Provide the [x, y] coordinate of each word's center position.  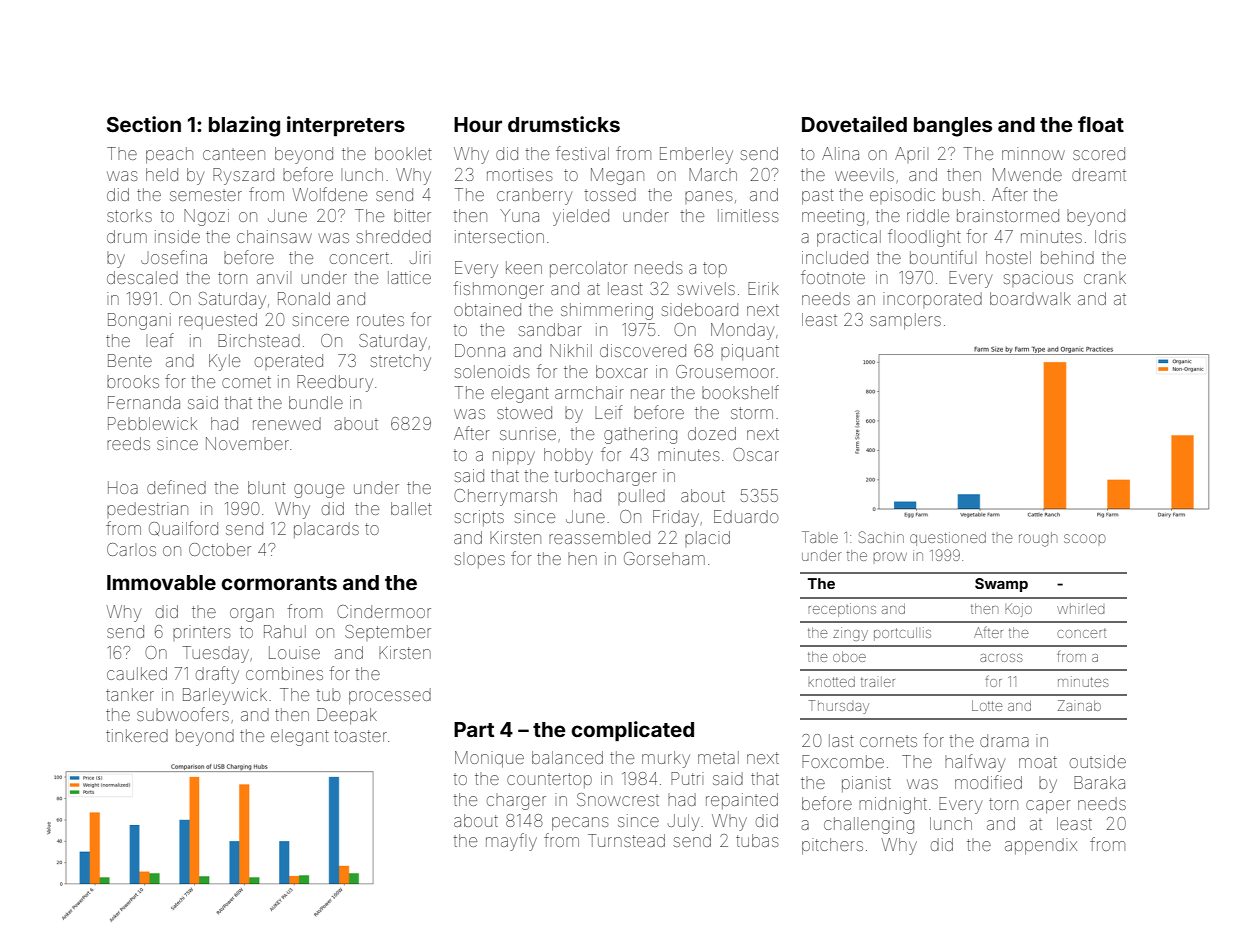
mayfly [511, 842]
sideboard [700, 309]
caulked [137, 673]
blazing [244, 126]
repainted [742, 801]
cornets [888, 741]
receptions [842, 610]
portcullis [902, 634]
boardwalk [1030, 298]
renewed [287, 423]
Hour [478, 124]
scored [1099, 153]
